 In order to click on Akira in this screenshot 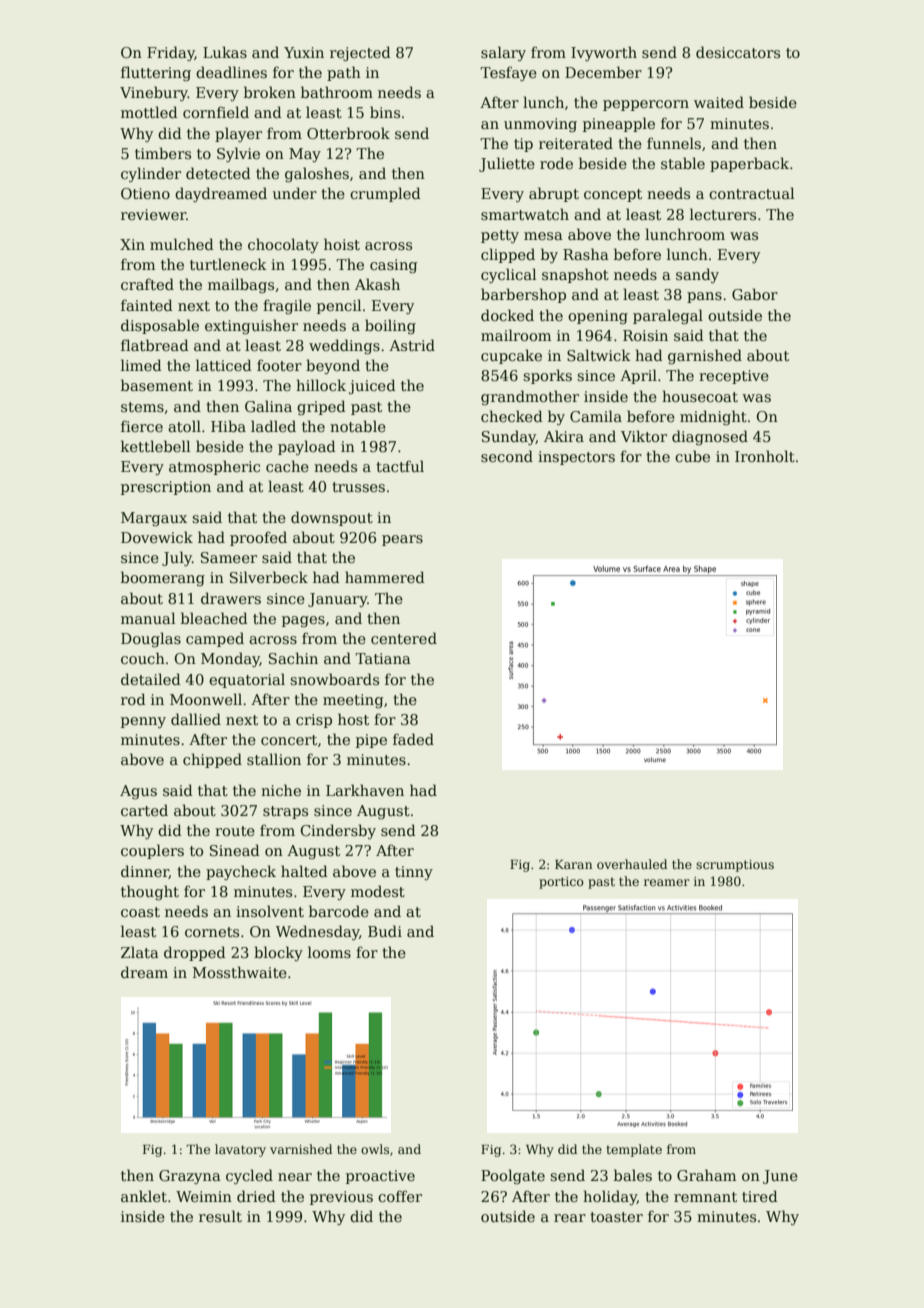, I will do `click(564, 436)`.
